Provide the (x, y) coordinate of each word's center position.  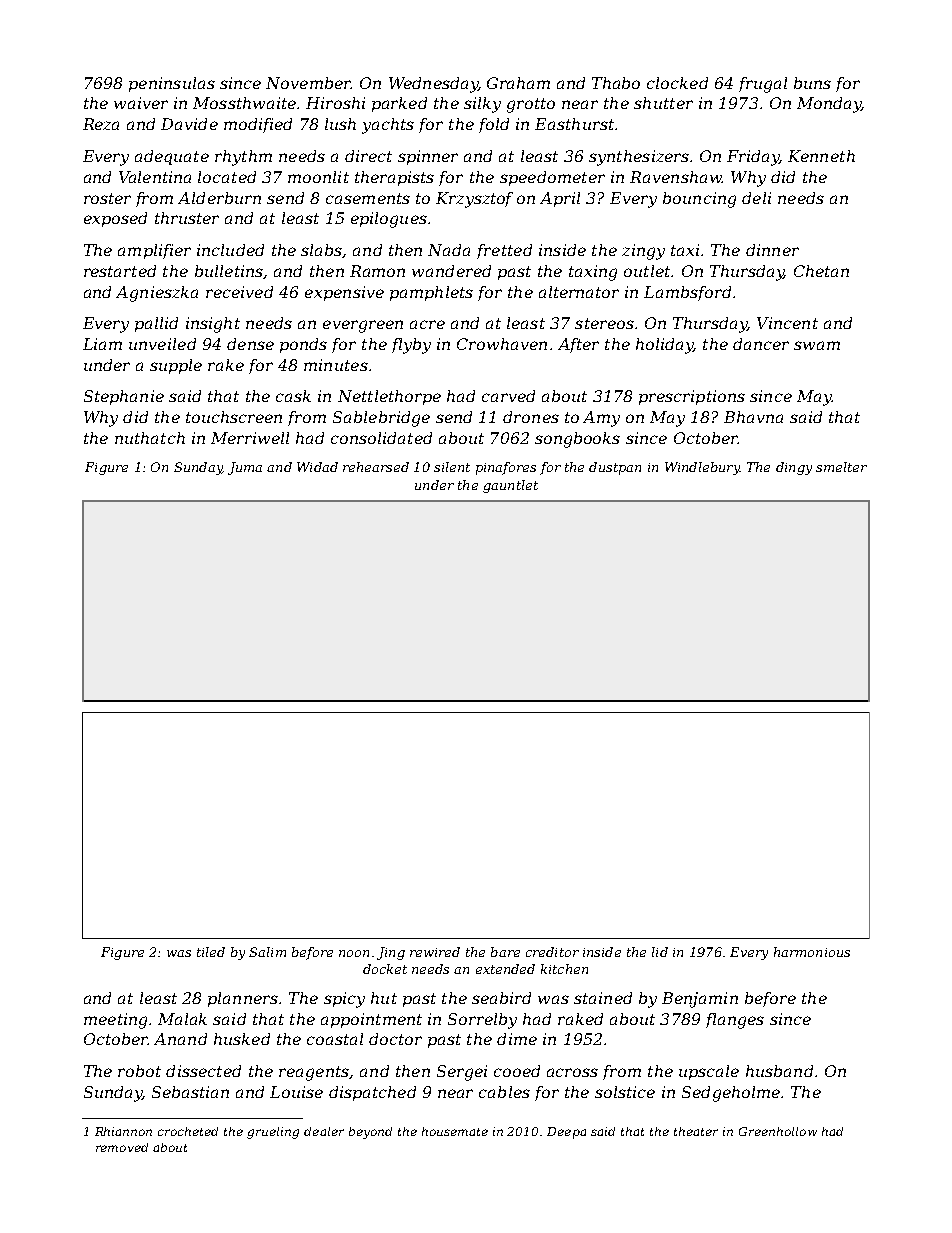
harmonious (812, 952)
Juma (245, 468)
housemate (455, 1131)
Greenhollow (778, 1131)
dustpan (615, 468)
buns (812, 83)
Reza (101, 124)
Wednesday (433, 85)
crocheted (188, 1131)
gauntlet (510, 486)
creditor (552, 952)
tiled (211, 952)
